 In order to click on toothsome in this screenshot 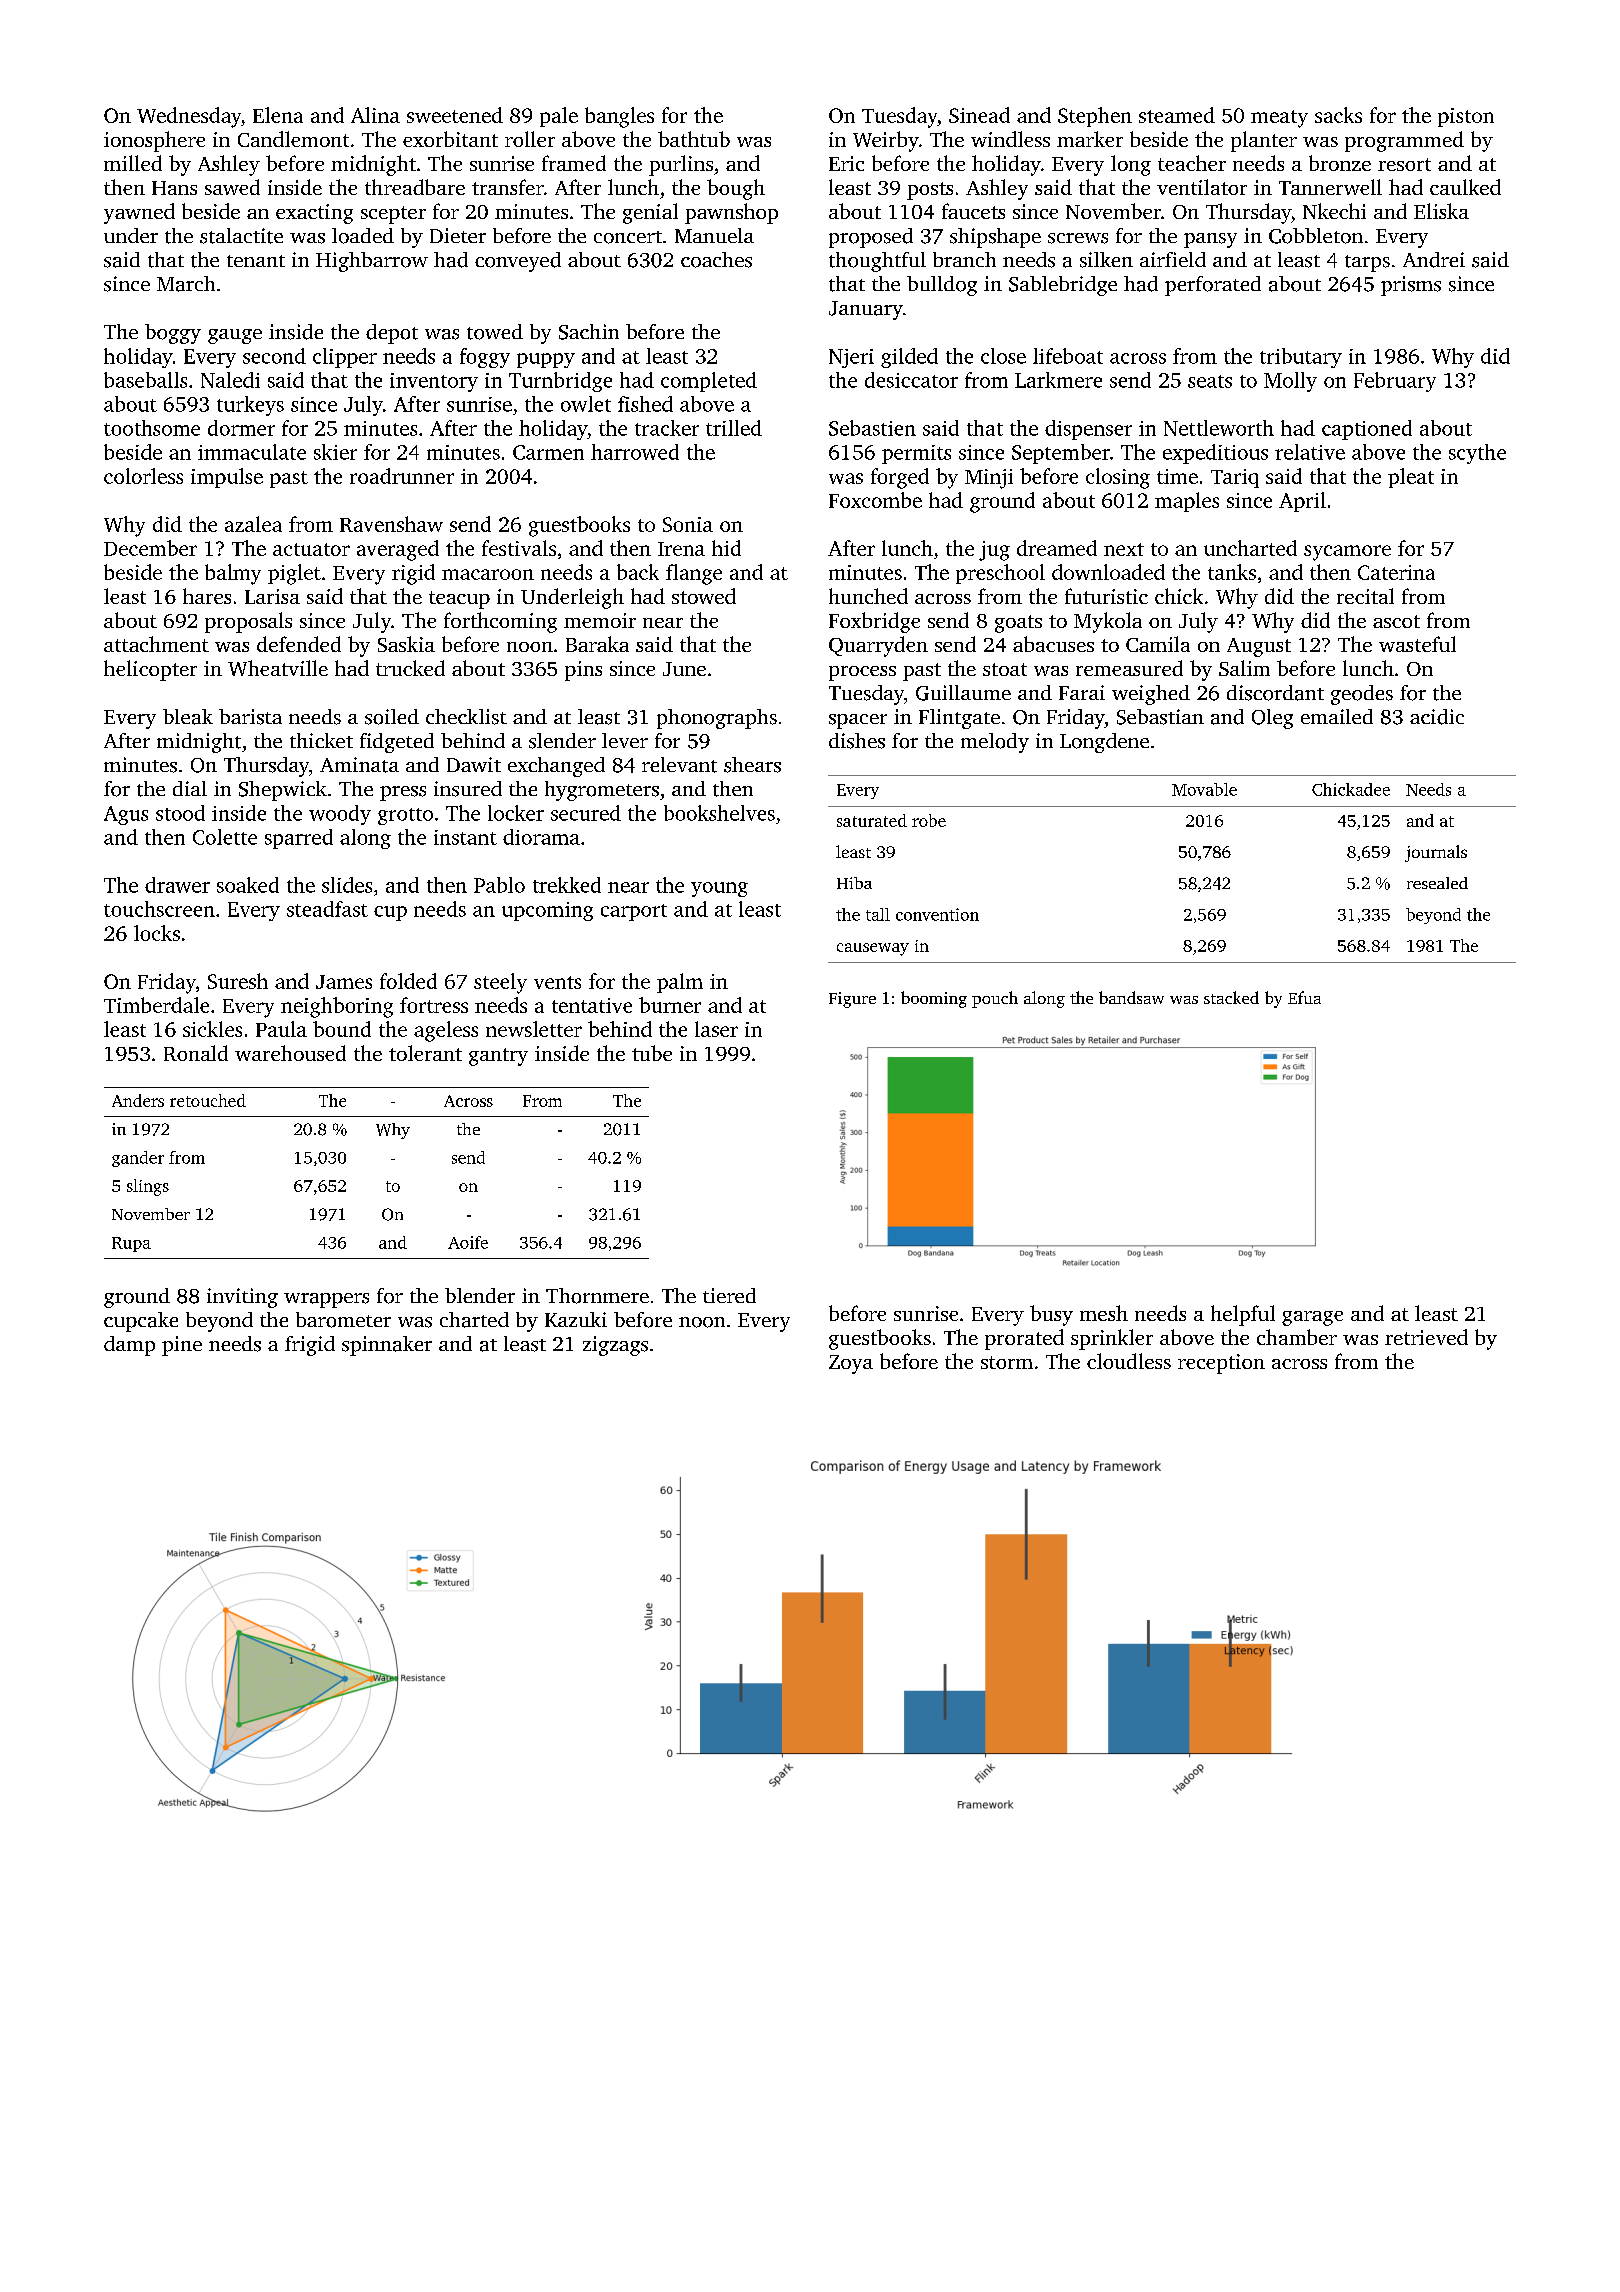, I will do `click(152, 428)`.
